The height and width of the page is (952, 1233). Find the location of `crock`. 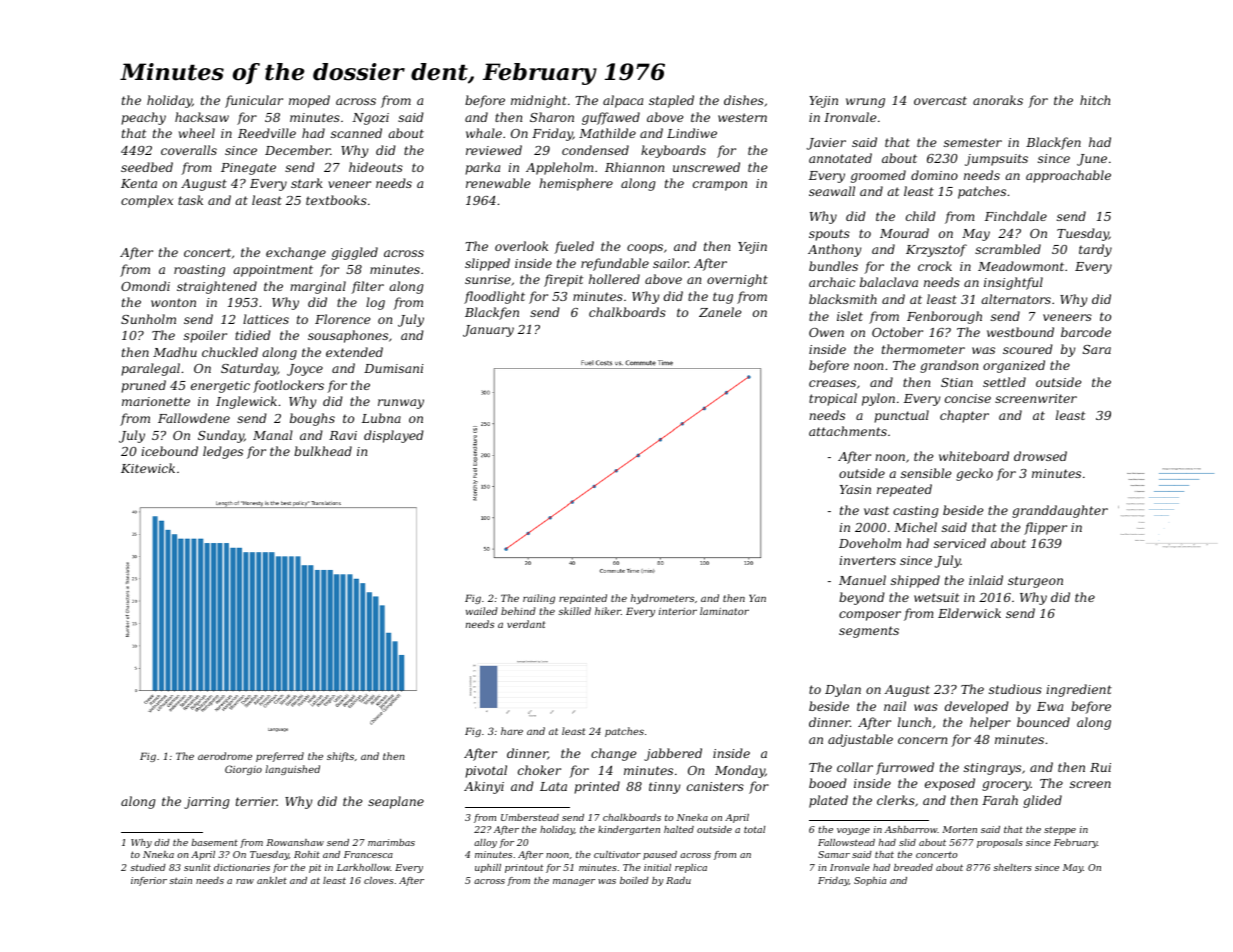

crock is located at coordinates (935, 266).
